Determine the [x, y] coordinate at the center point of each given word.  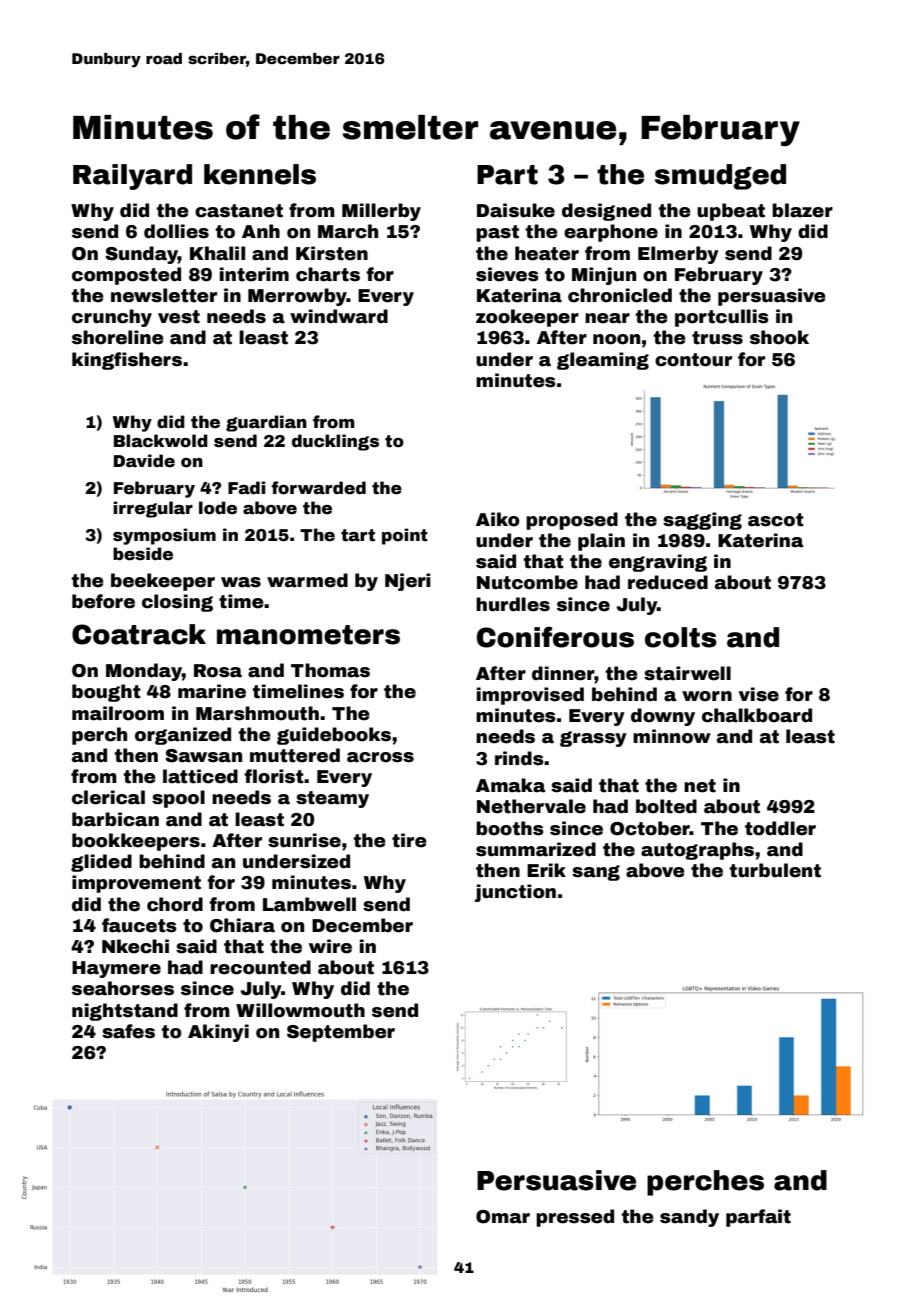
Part [507, 175]
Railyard [132, 177]
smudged [720, 177]
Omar [503, 1217]
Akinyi [218, 1033]
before [103, 601]
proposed [572, 521]
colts [681, 637]
